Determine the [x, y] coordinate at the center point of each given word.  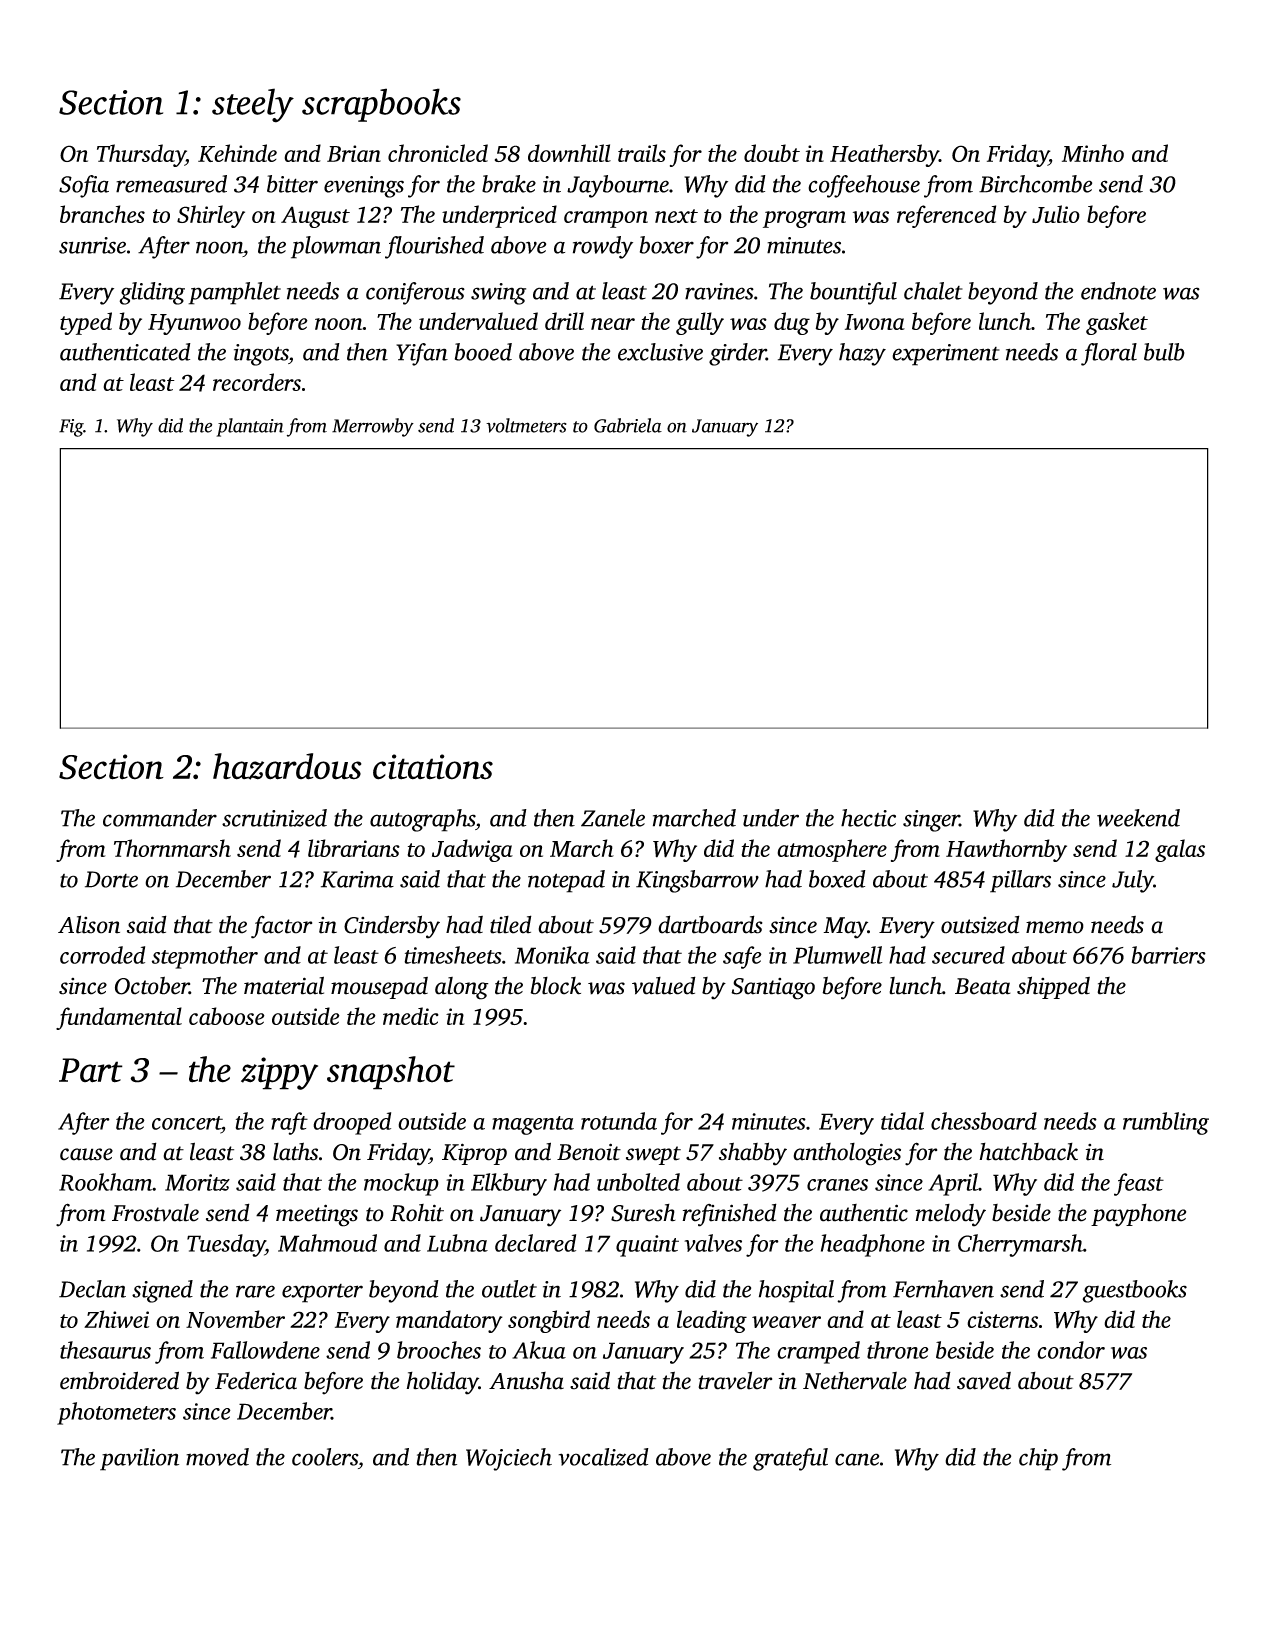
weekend [1138, 818]
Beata [983, 986]
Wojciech [509, 1459]
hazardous [287, 766]
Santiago [773, 989]
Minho [1093, 153]
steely [253, 105]
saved [984, 1381]
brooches [439, 1350]
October [152, 985]
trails [642, 153]
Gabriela [628, 425]
